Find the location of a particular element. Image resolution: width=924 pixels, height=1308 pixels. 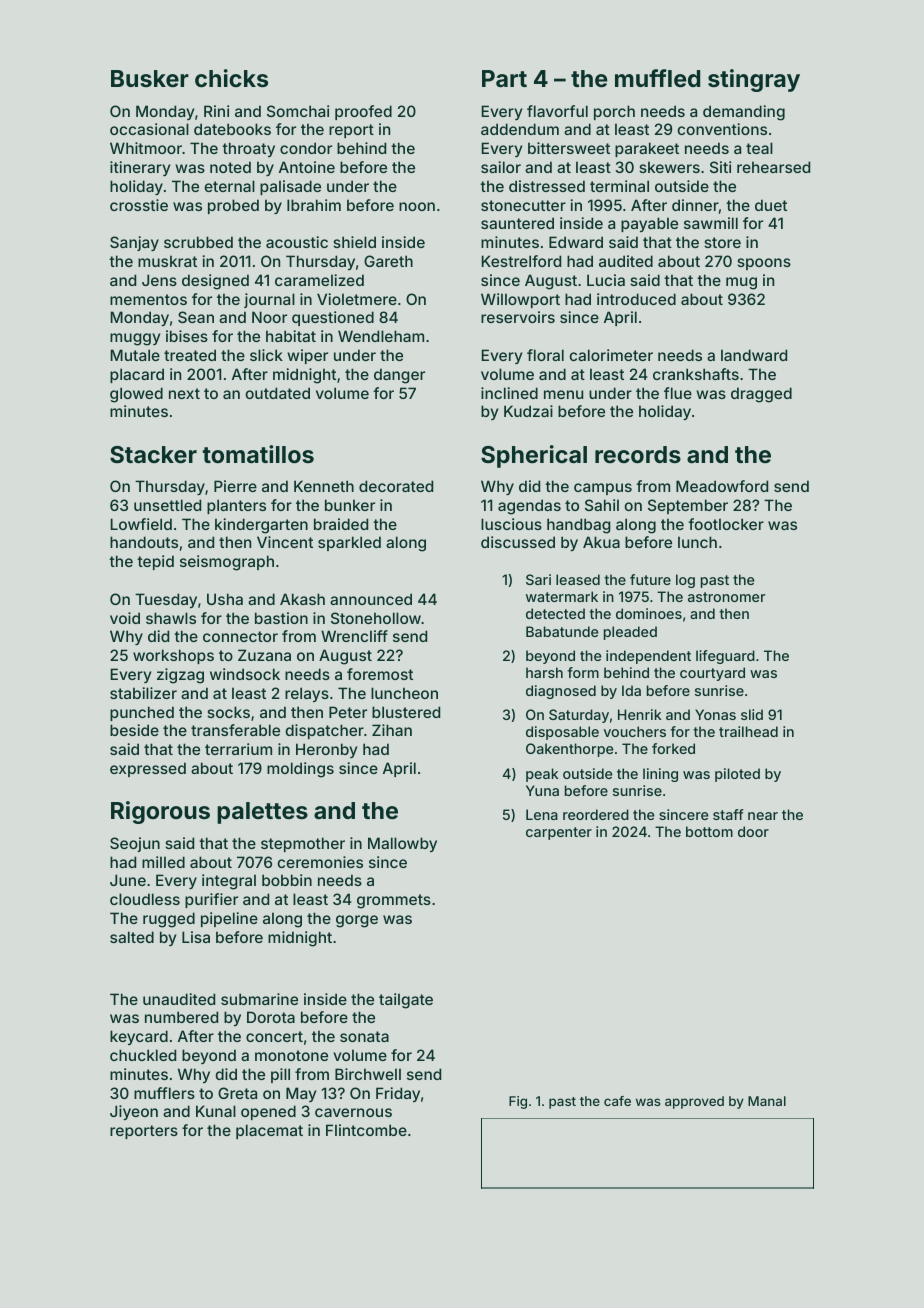

mufflers is located at coordinates (164, 1093).
